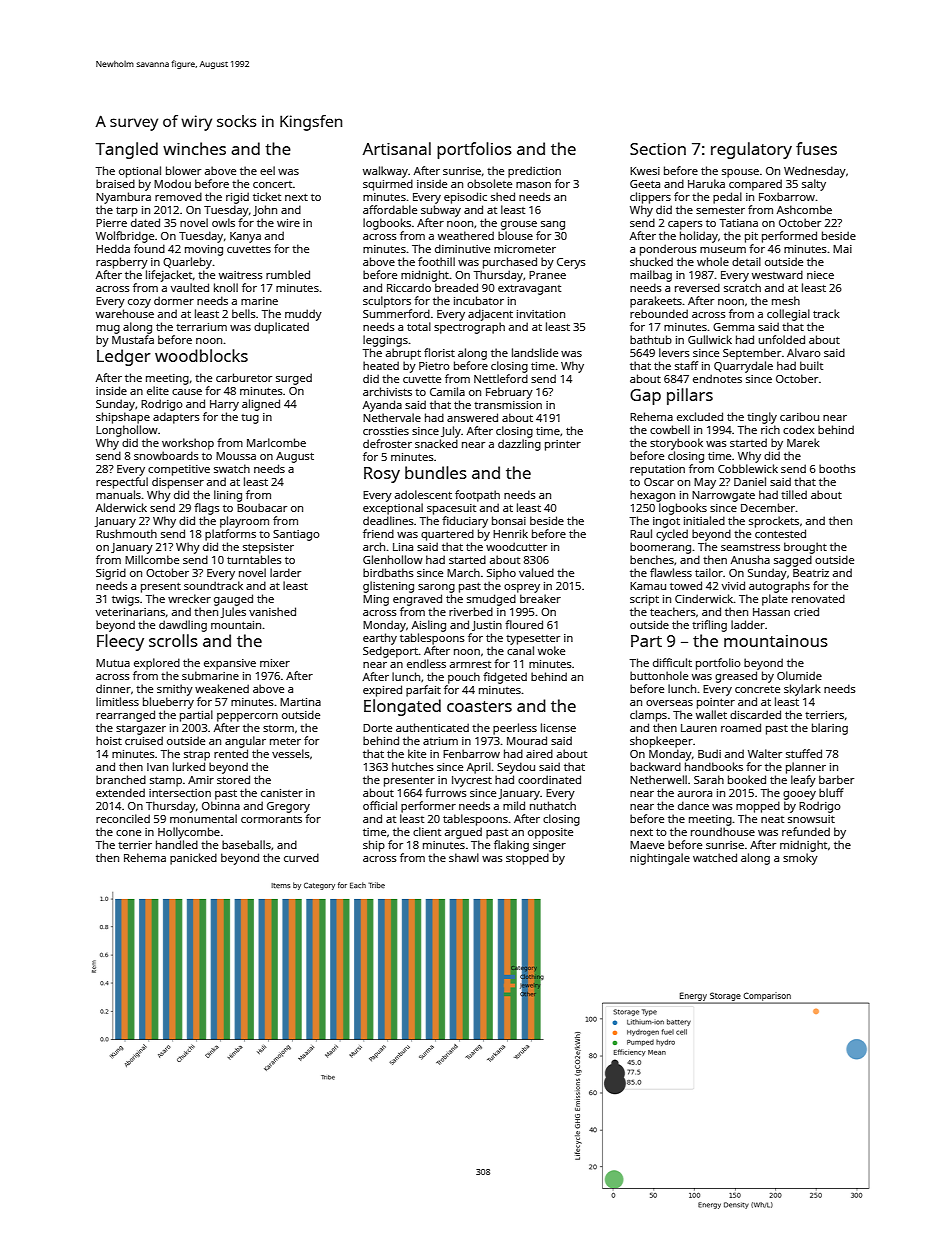  I want to click on diminutive, so click(462, 248).
